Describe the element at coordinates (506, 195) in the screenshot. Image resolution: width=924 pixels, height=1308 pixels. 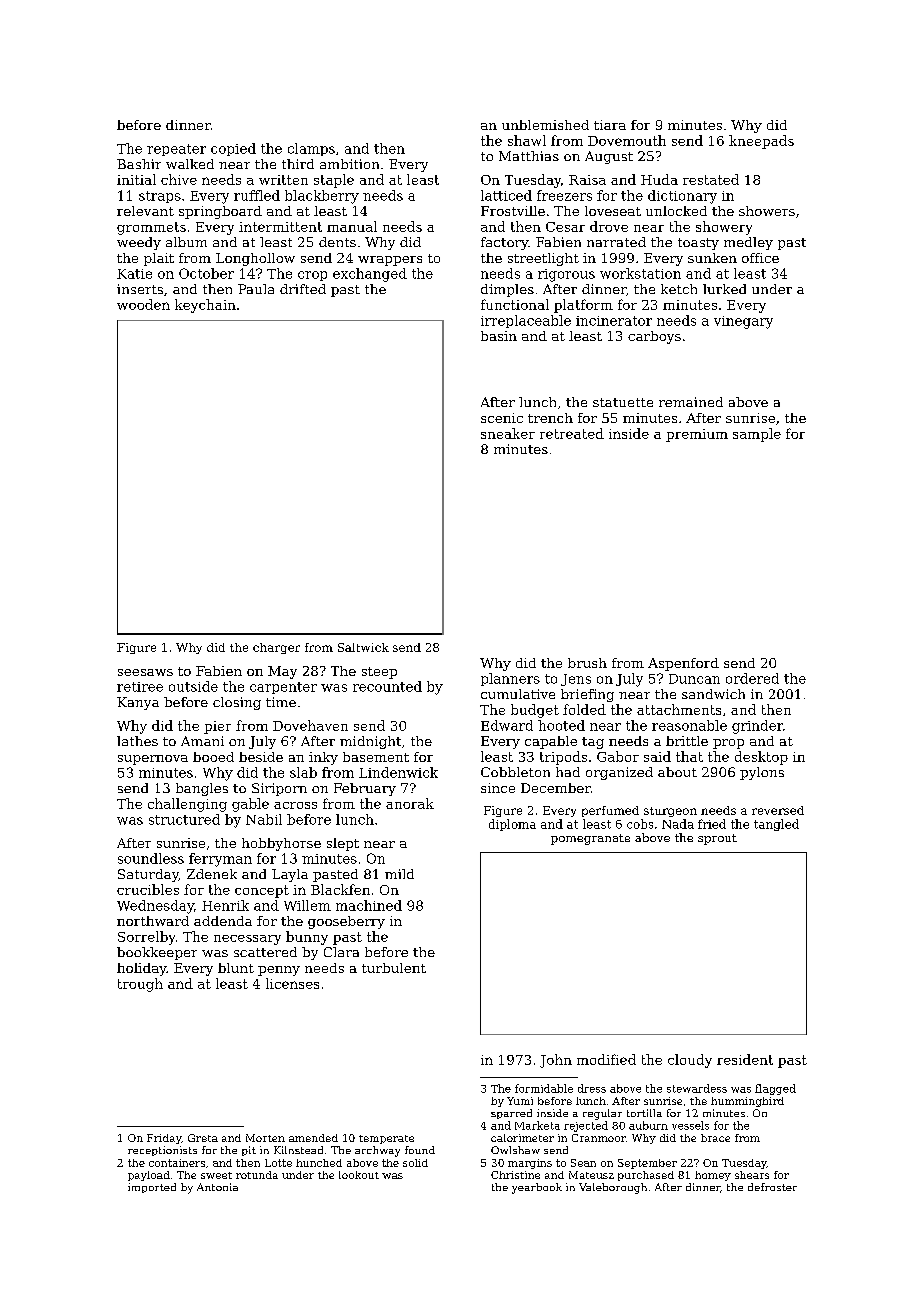
I see `latticed` at that location.
